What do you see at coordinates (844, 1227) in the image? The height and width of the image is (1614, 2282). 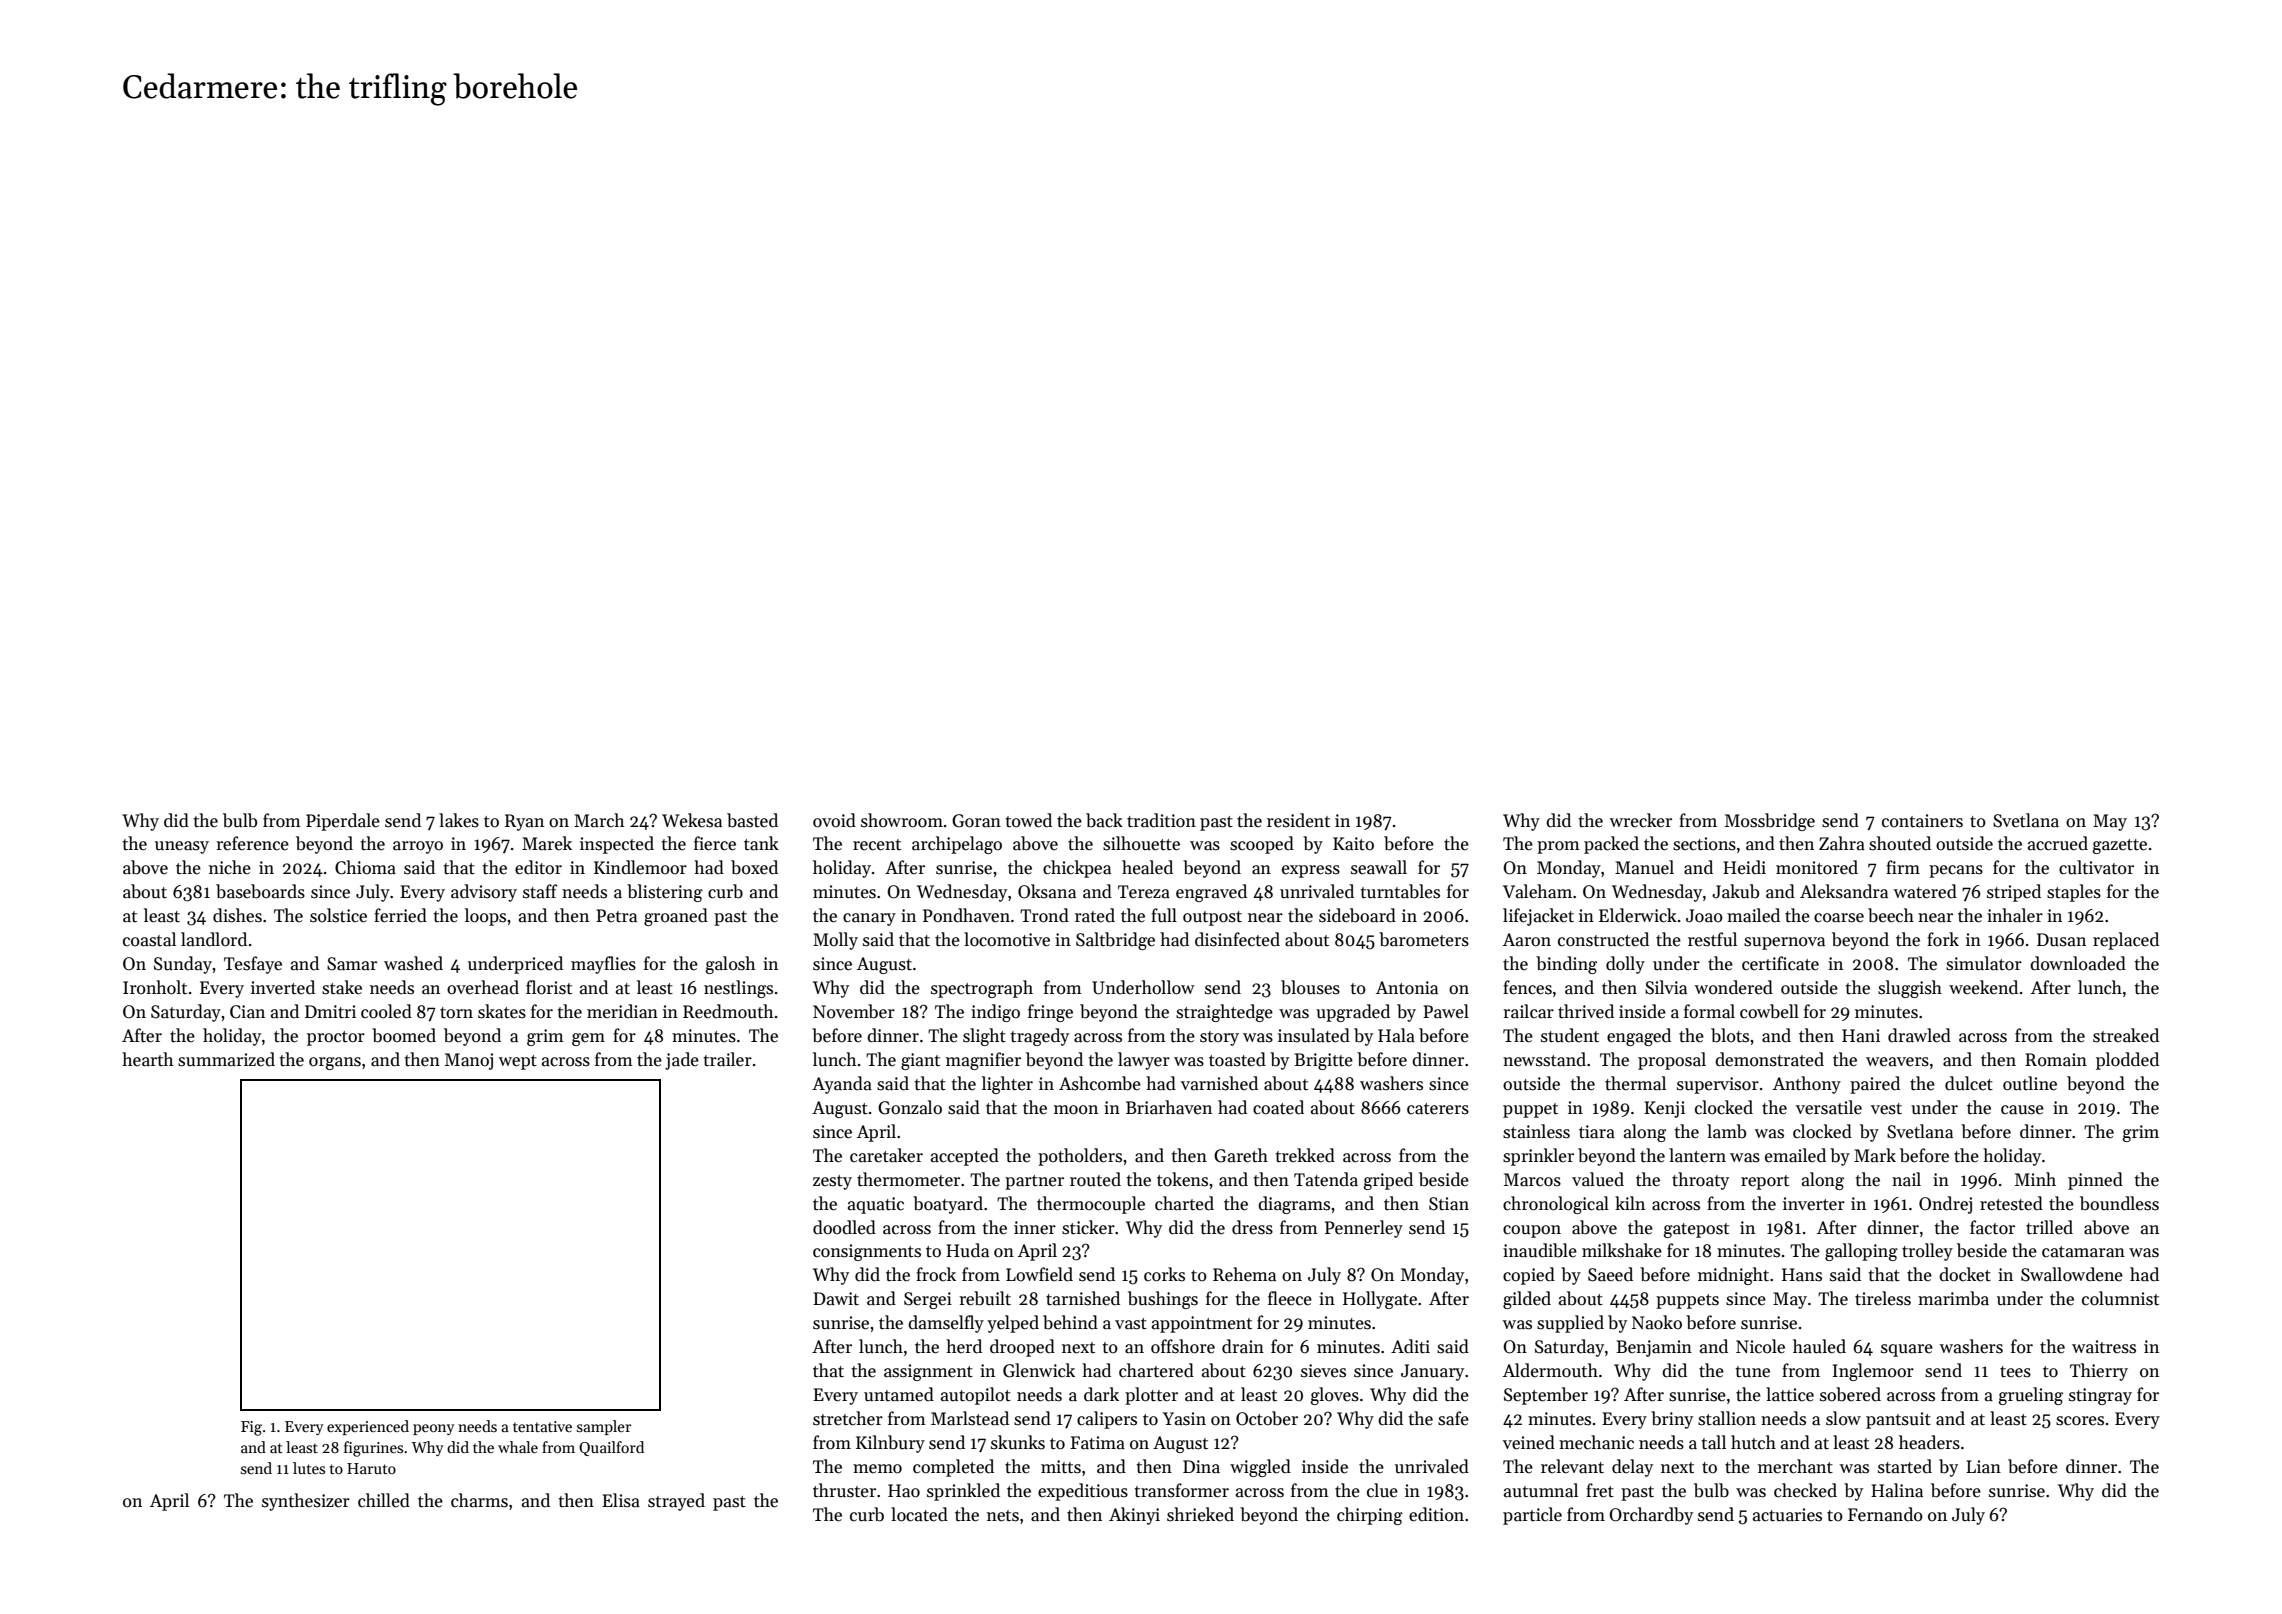 I see `doodled` at bounding box center [844, 1227].
